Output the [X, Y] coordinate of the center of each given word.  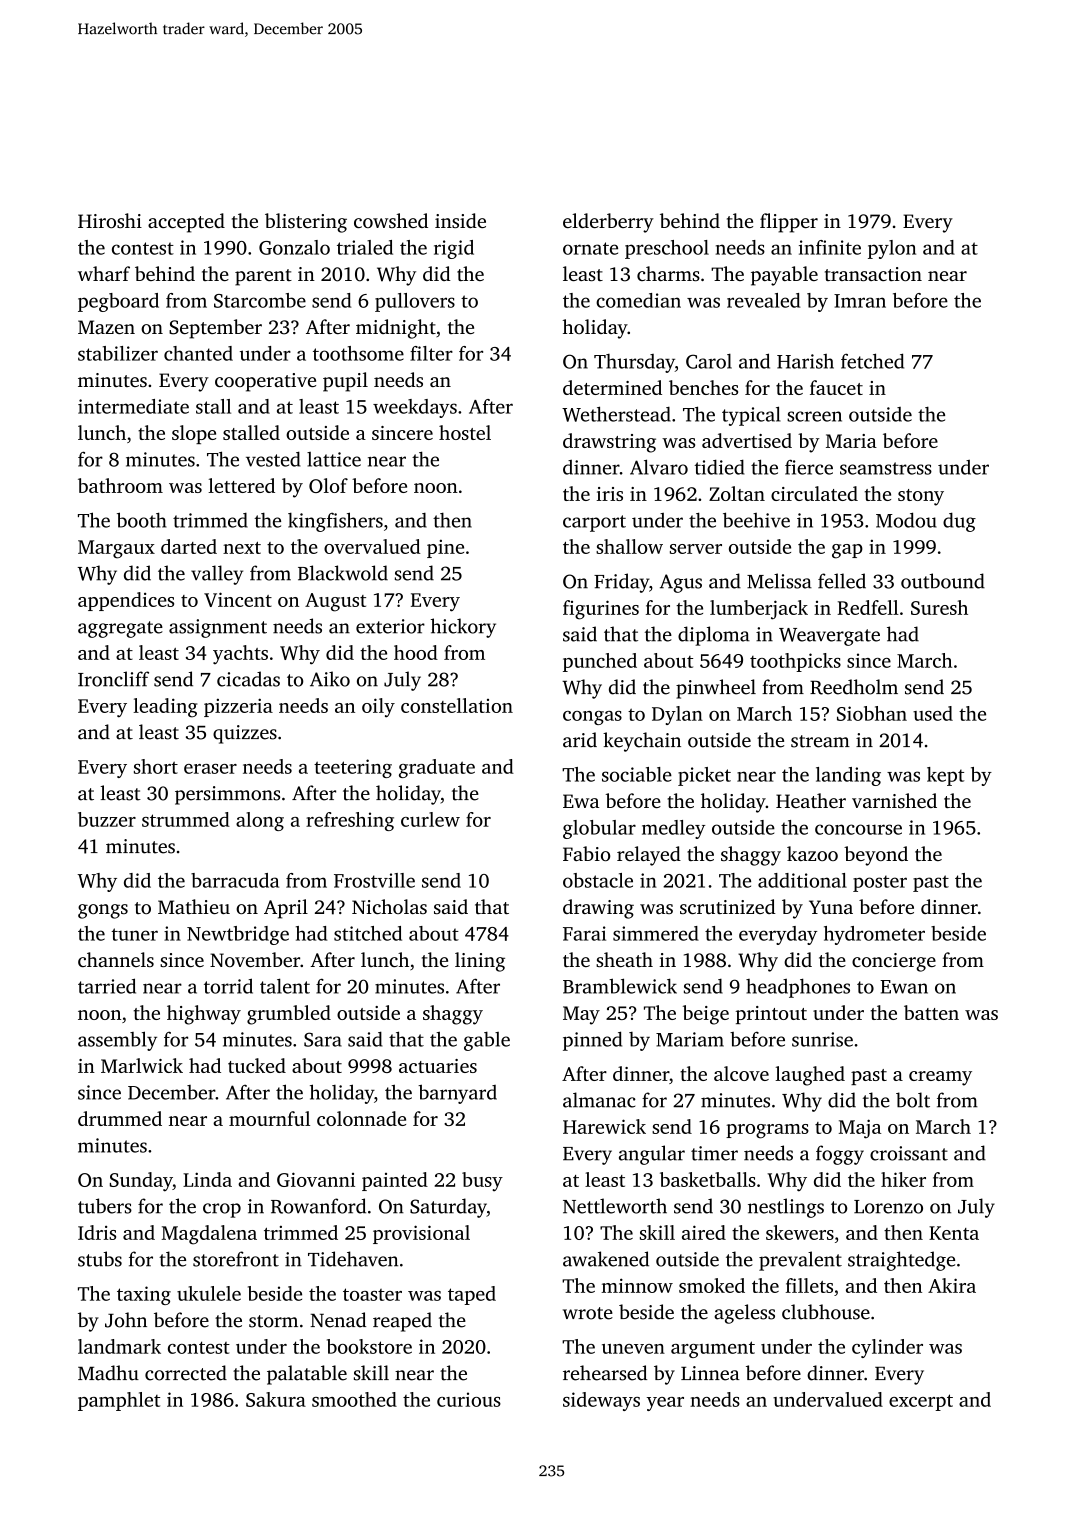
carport [594, 523]
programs [767, 1131]
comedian [638, 300]
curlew [430, 819]
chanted [198, 353]
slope [194, 434]
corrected [186, 1373]
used [933, 713]
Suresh [939, 607]
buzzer [107, 819]
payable [784, 276]
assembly [117, 1041]
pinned [592, 1041]
